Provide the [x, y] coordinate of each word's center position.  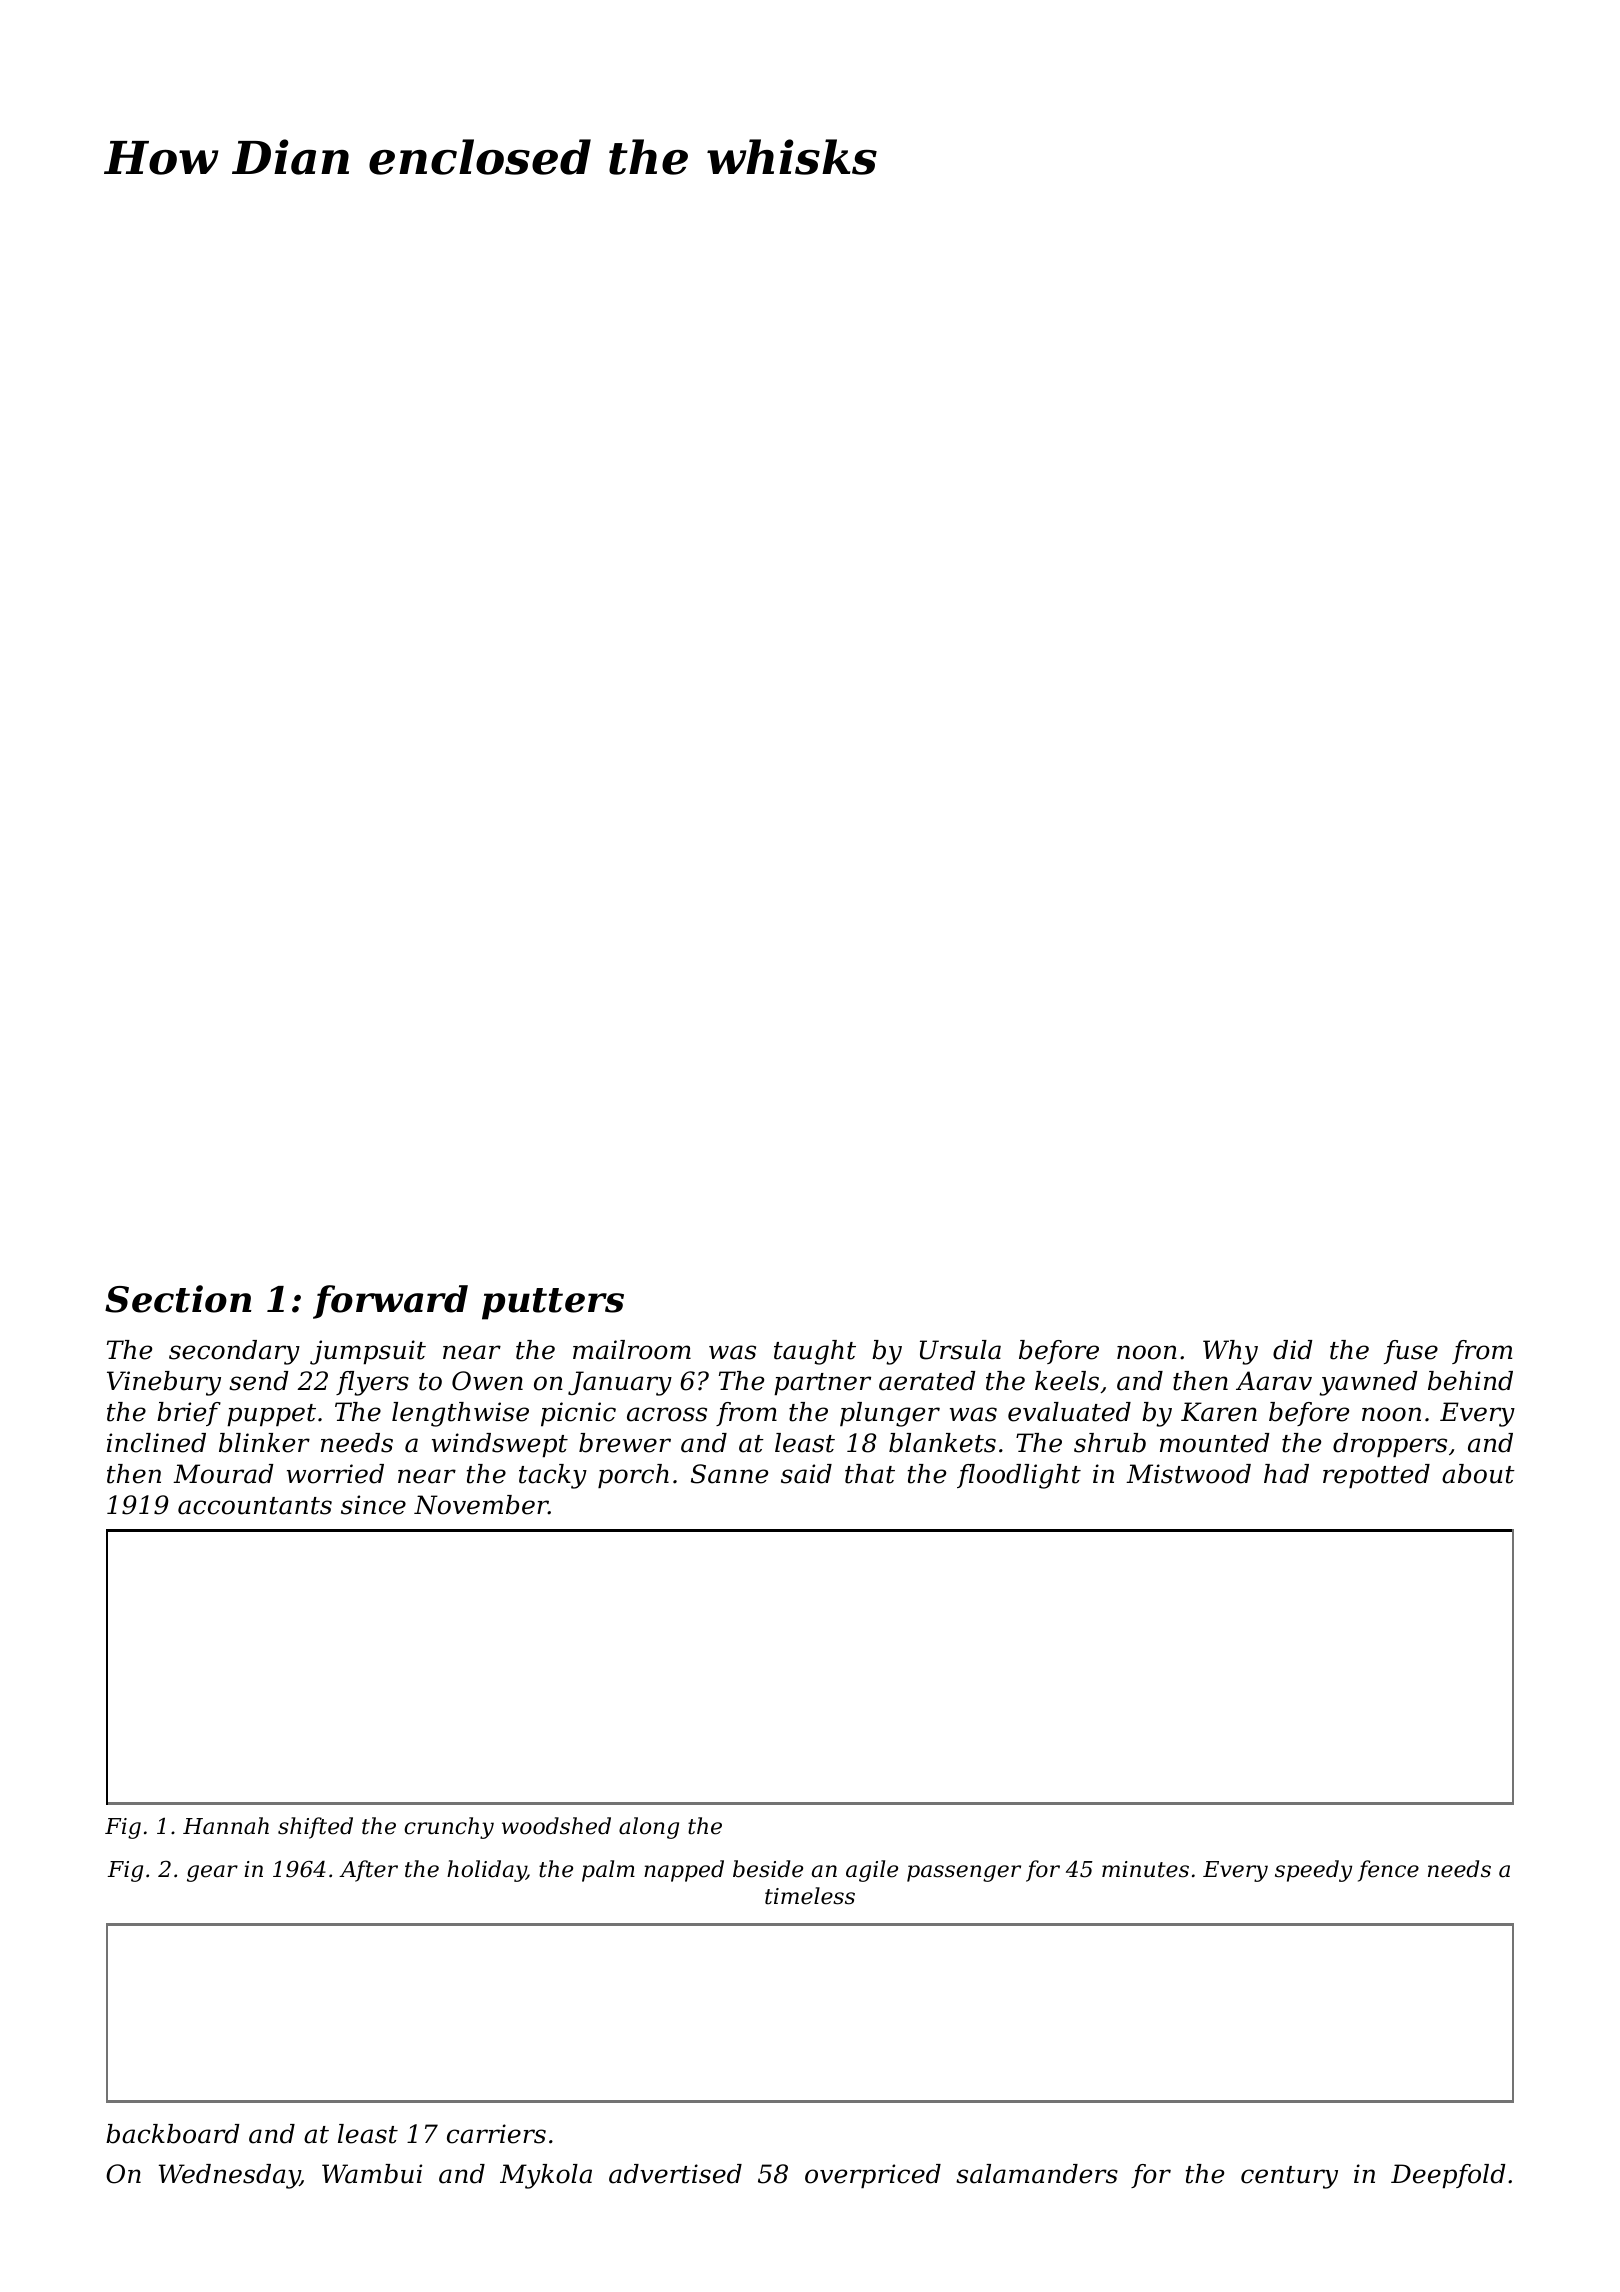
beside [768, 1869]
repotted [1376, 1476]
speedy [1313, 1871]
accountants [255, 1506]
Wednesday [229, 2176]
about [1478, 1474]
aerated [927, 1381]
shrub [1110, 1443]
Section [178, 1299]
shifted [315, 1828]
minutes [1145, 1869]
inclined [156, 1443]
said [806, 1474]
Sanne [729, 1474]
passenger [964, 1873]
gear [212, 1873]
